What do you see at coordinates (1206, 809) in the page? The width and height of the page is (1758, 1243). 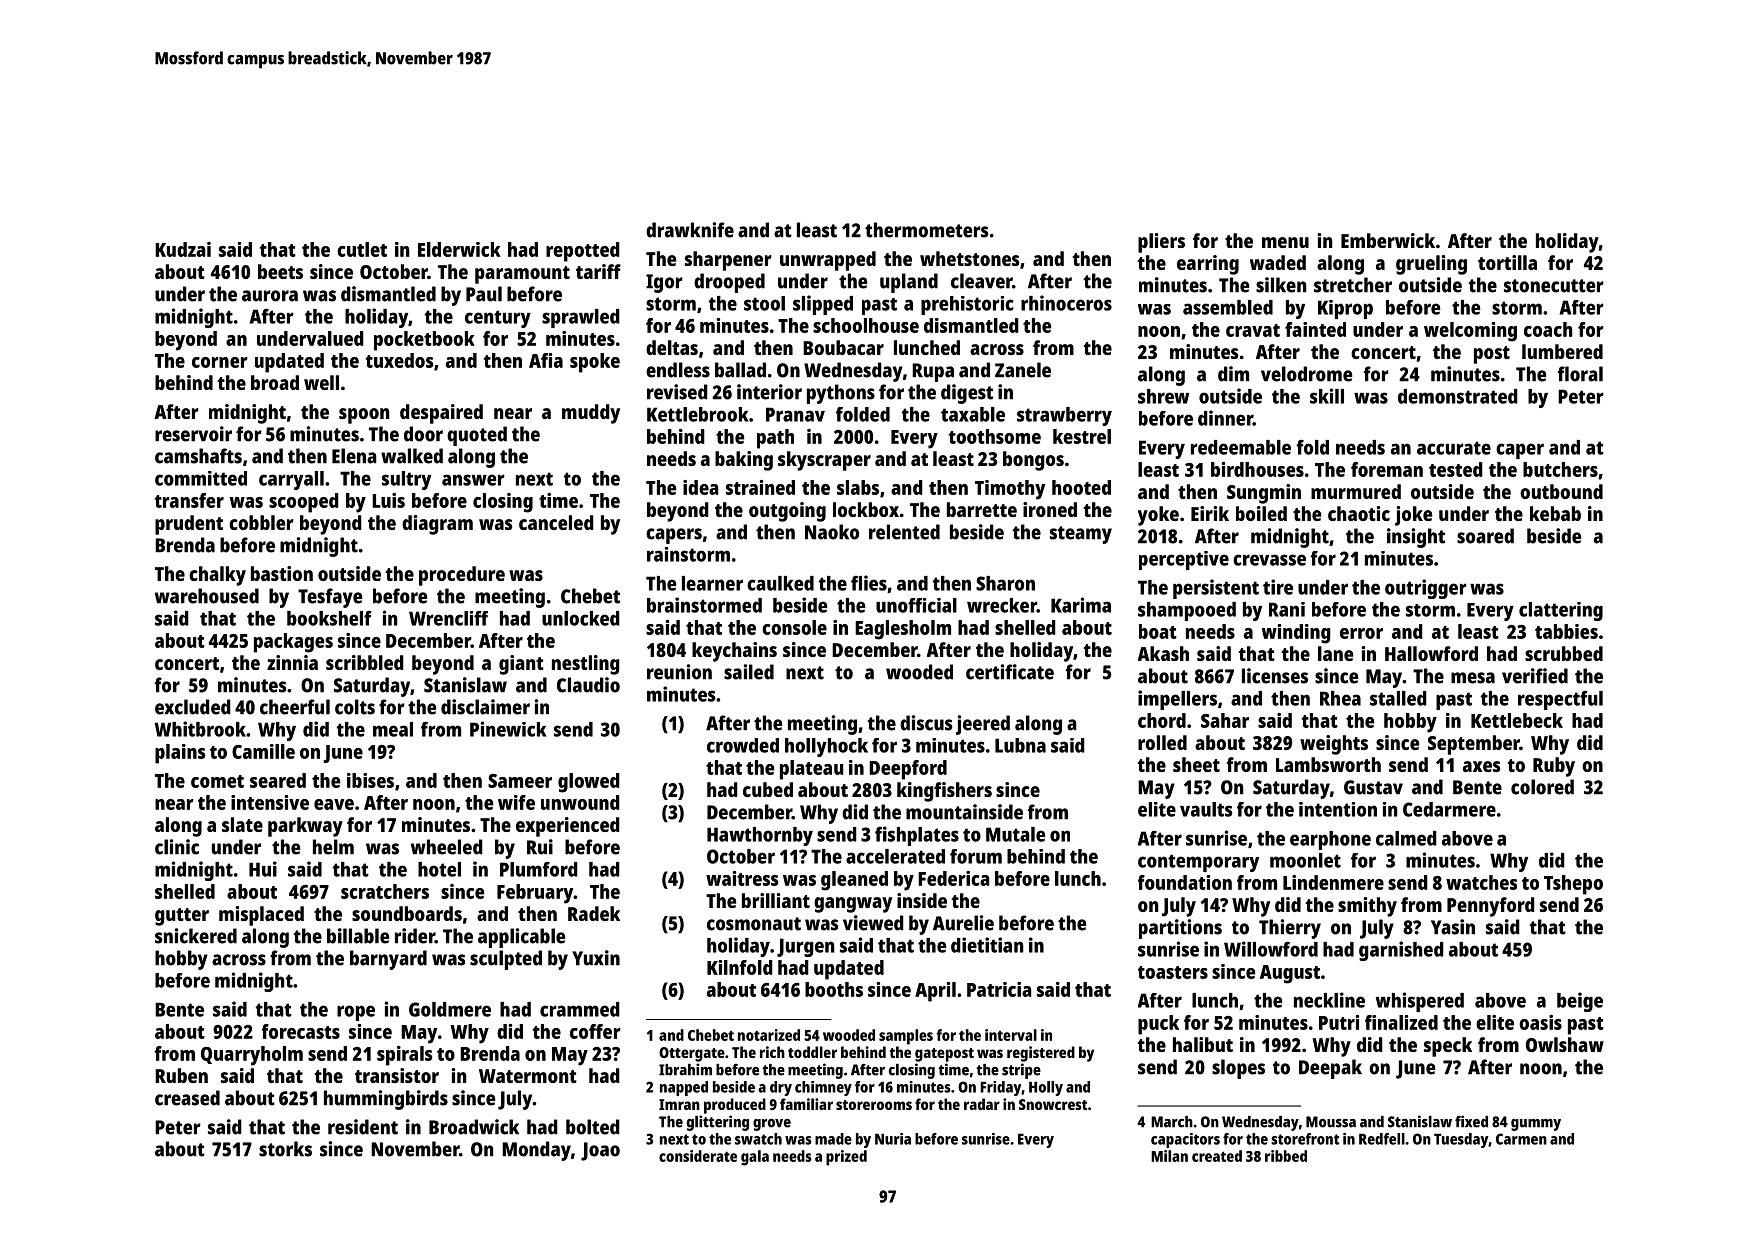 I see `vaults` at bounding box center [1206, 809].
